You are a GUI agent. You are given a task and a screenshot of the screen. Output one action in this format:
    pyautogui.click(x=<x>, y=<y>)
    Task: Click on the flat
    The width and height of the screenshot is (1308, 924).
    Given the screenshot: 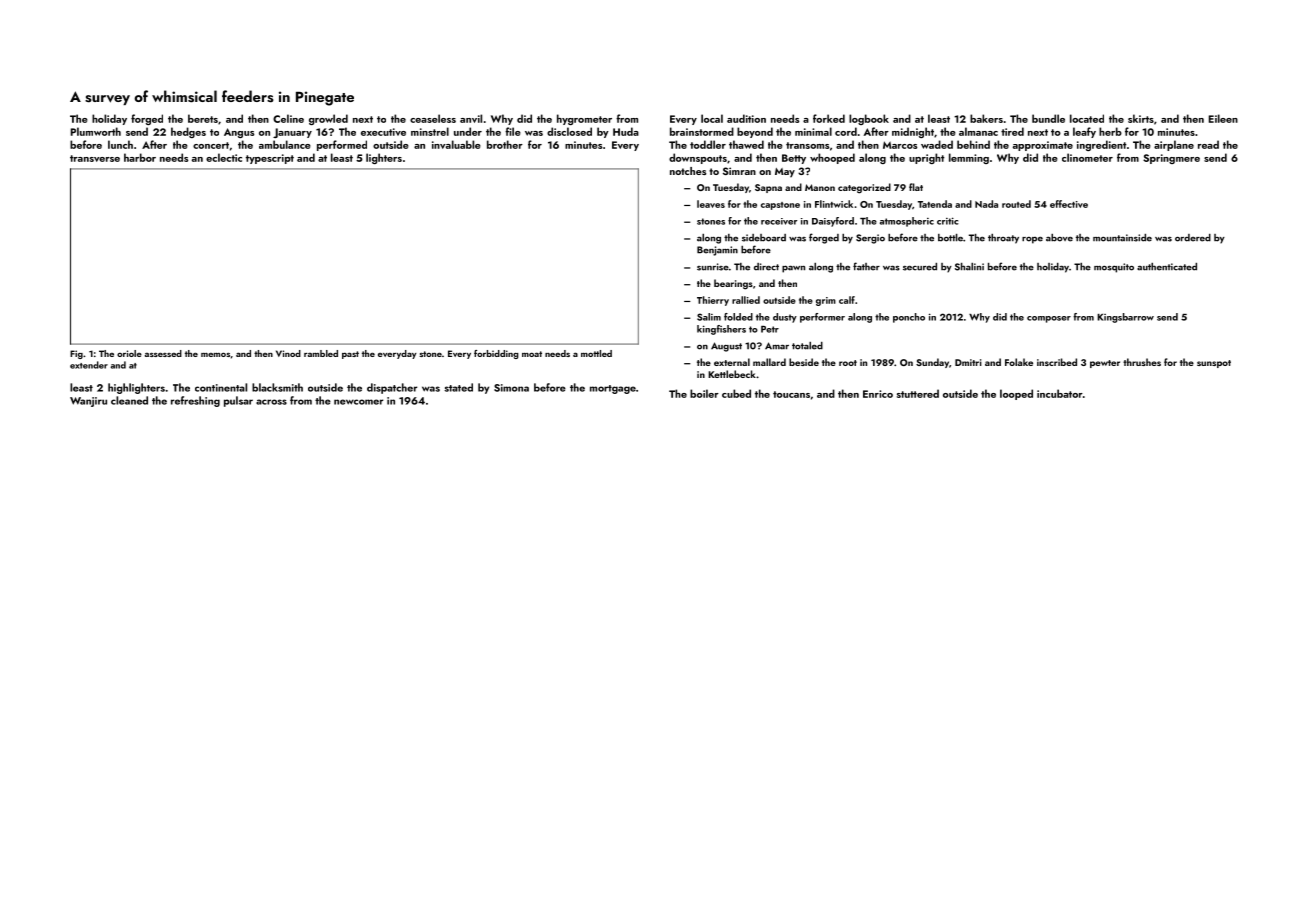 What is the action you would take?
    pyautogui.click(x=916, y=187)
